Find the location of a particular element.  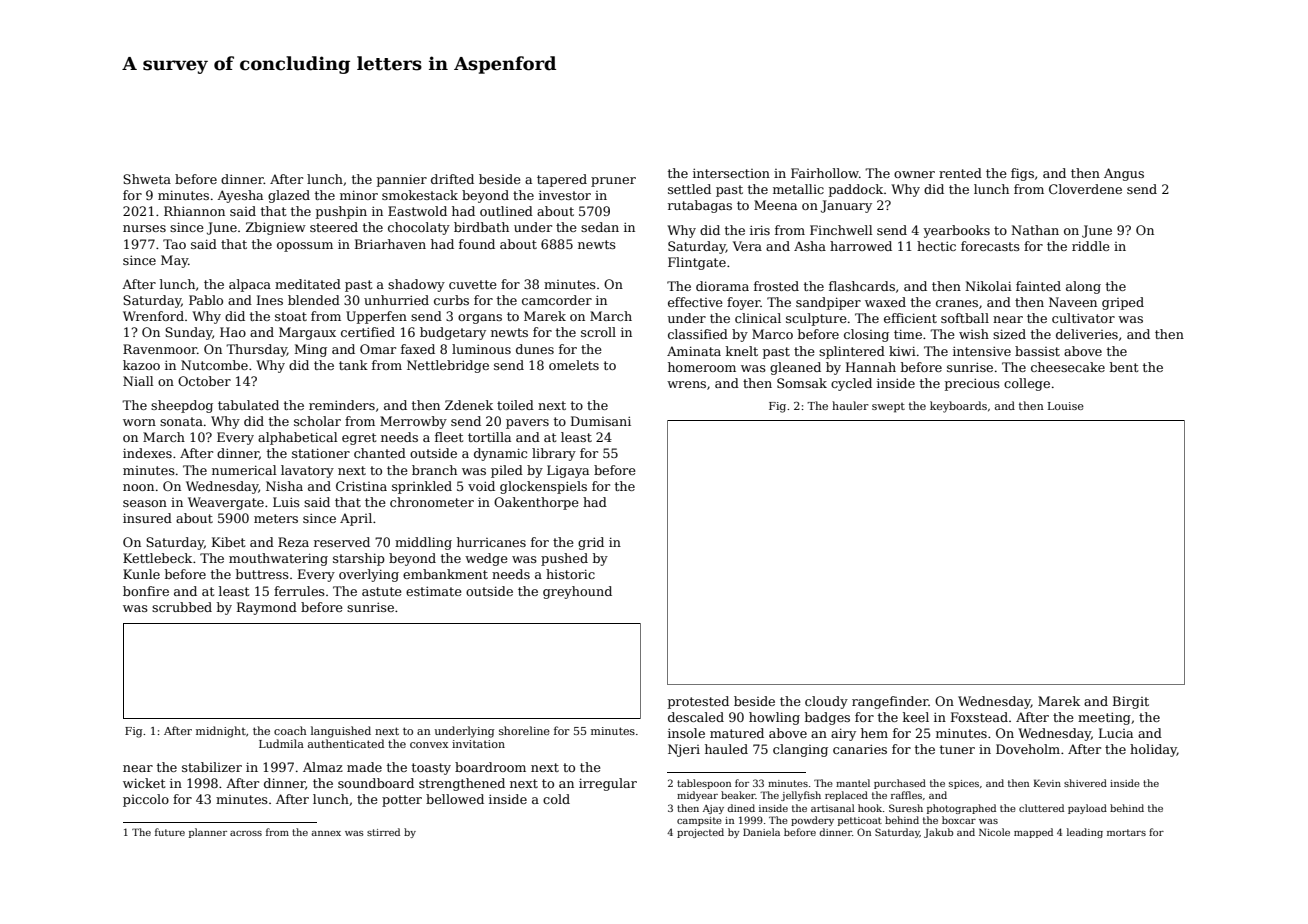

Angus is located at coordinates (1124, 174).
